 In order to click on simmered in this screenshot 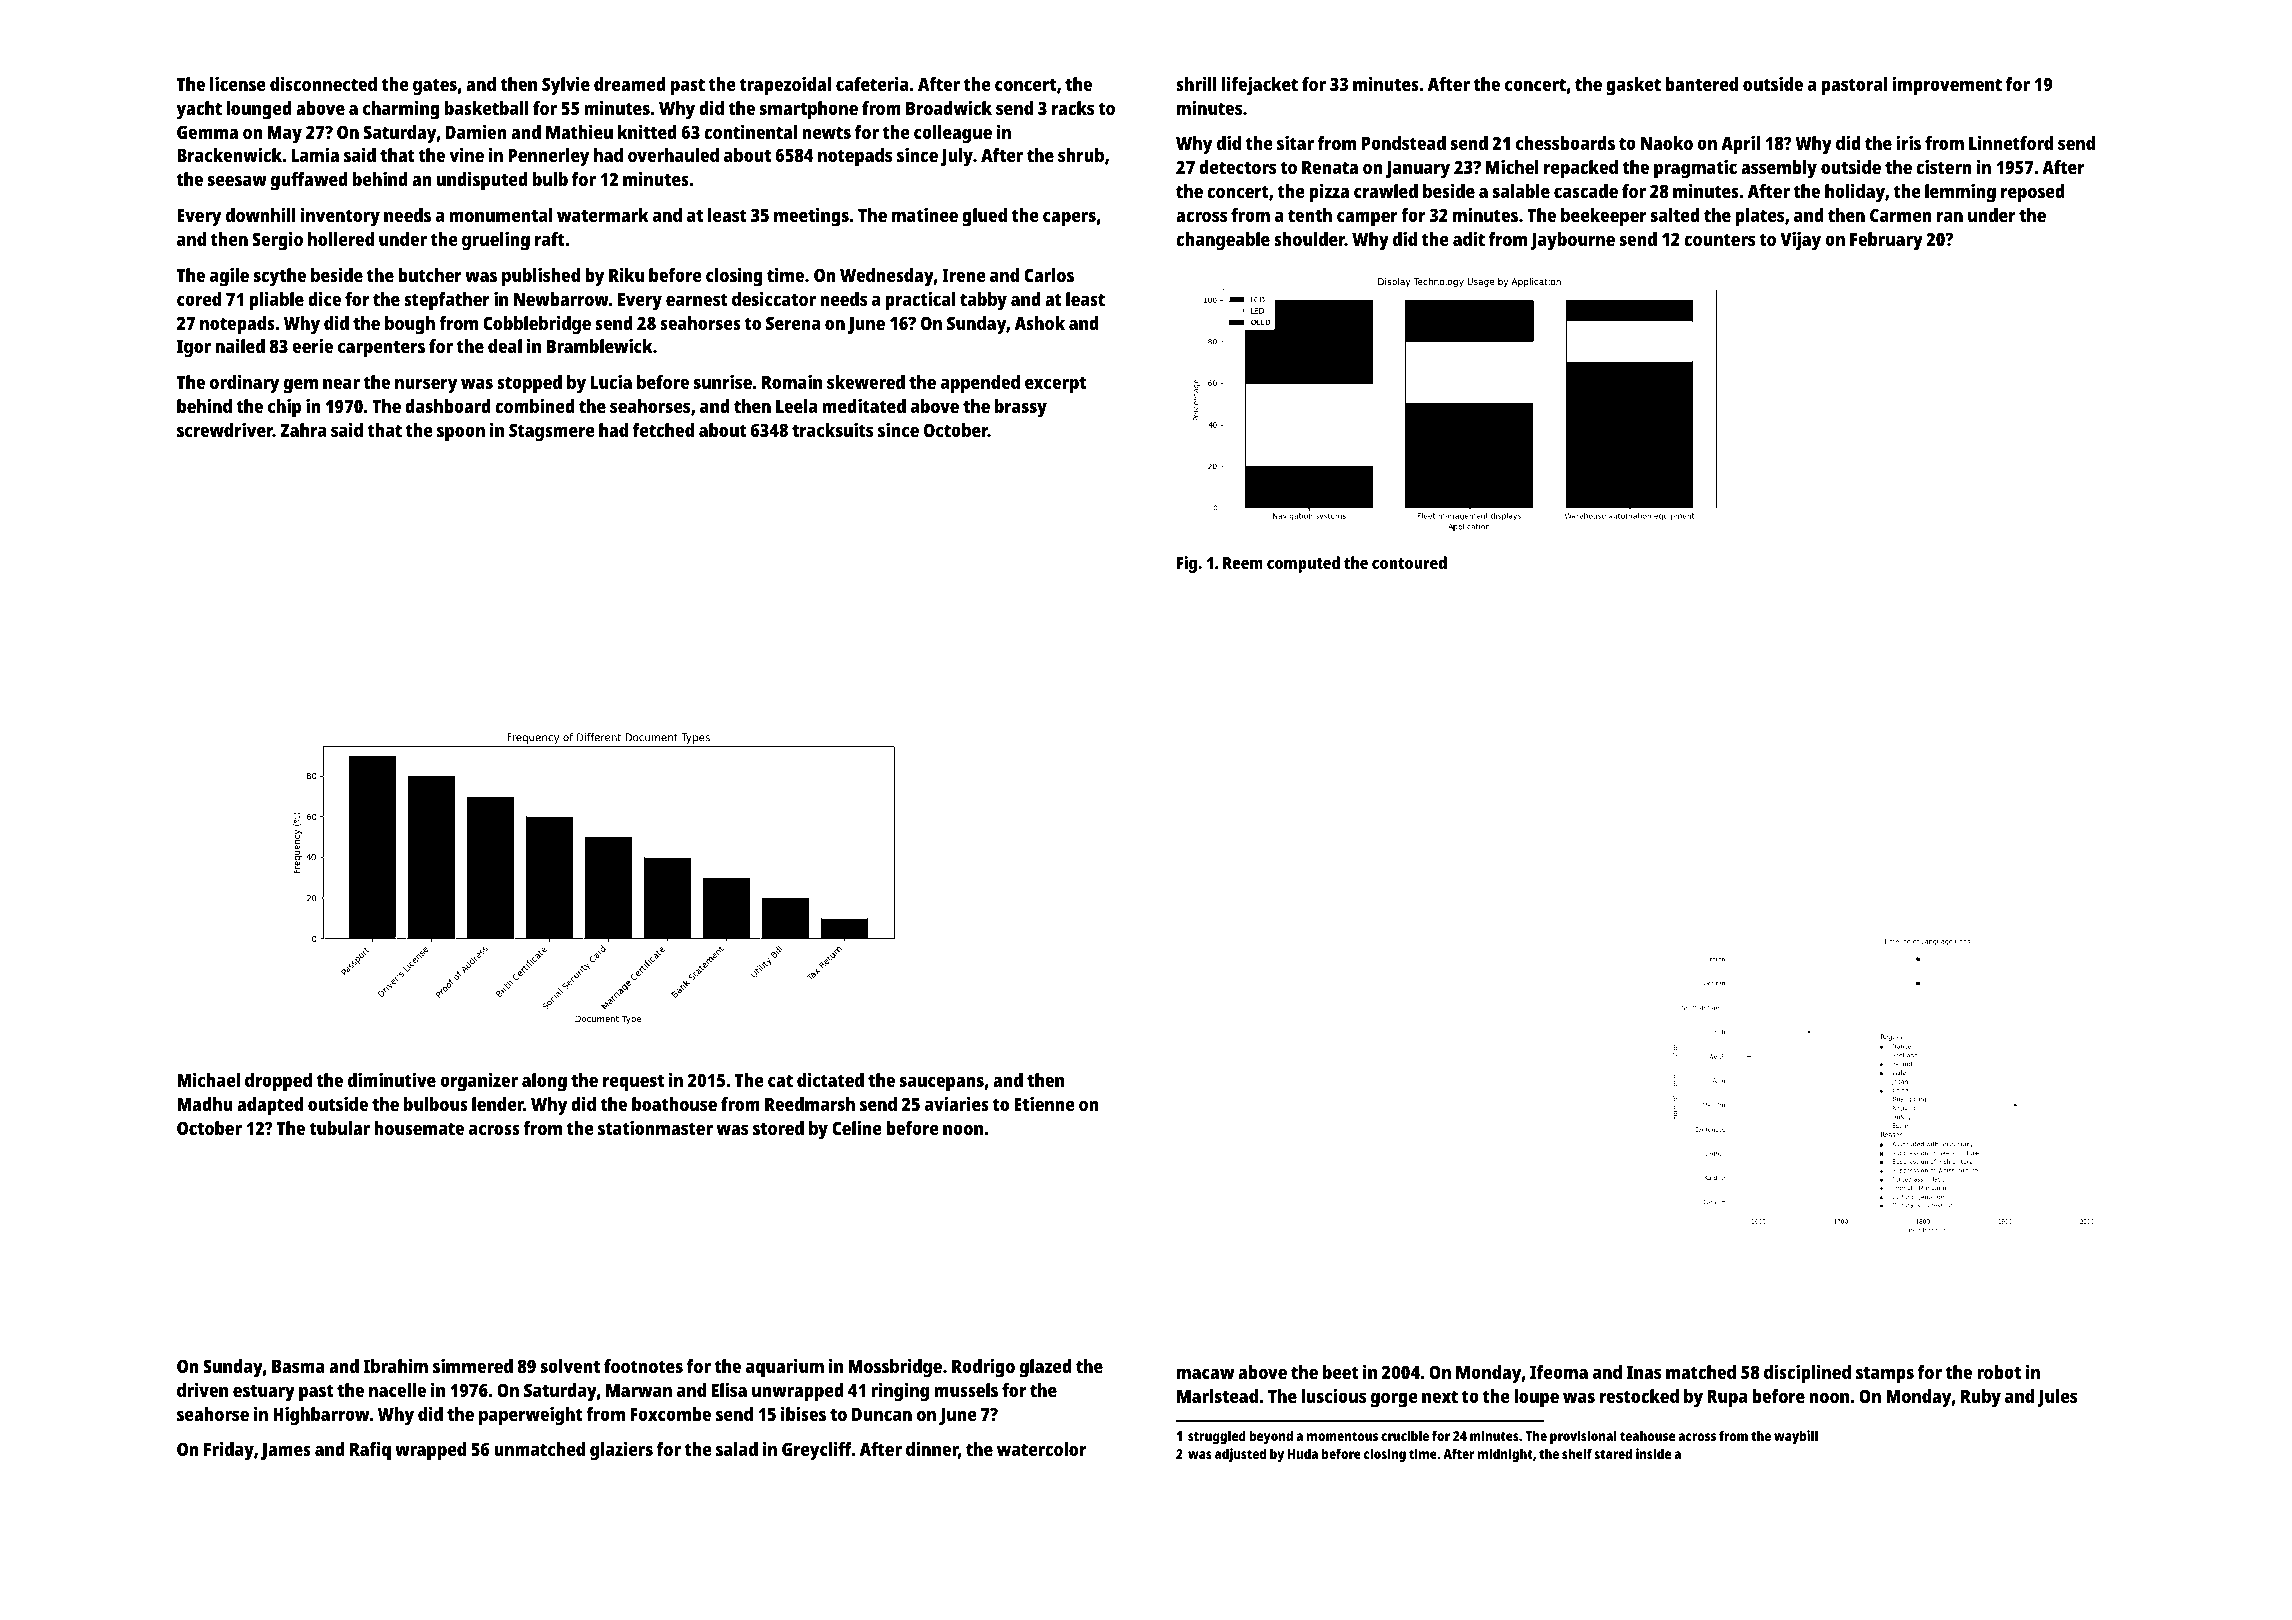, I will do `click(473, 1366)`.
